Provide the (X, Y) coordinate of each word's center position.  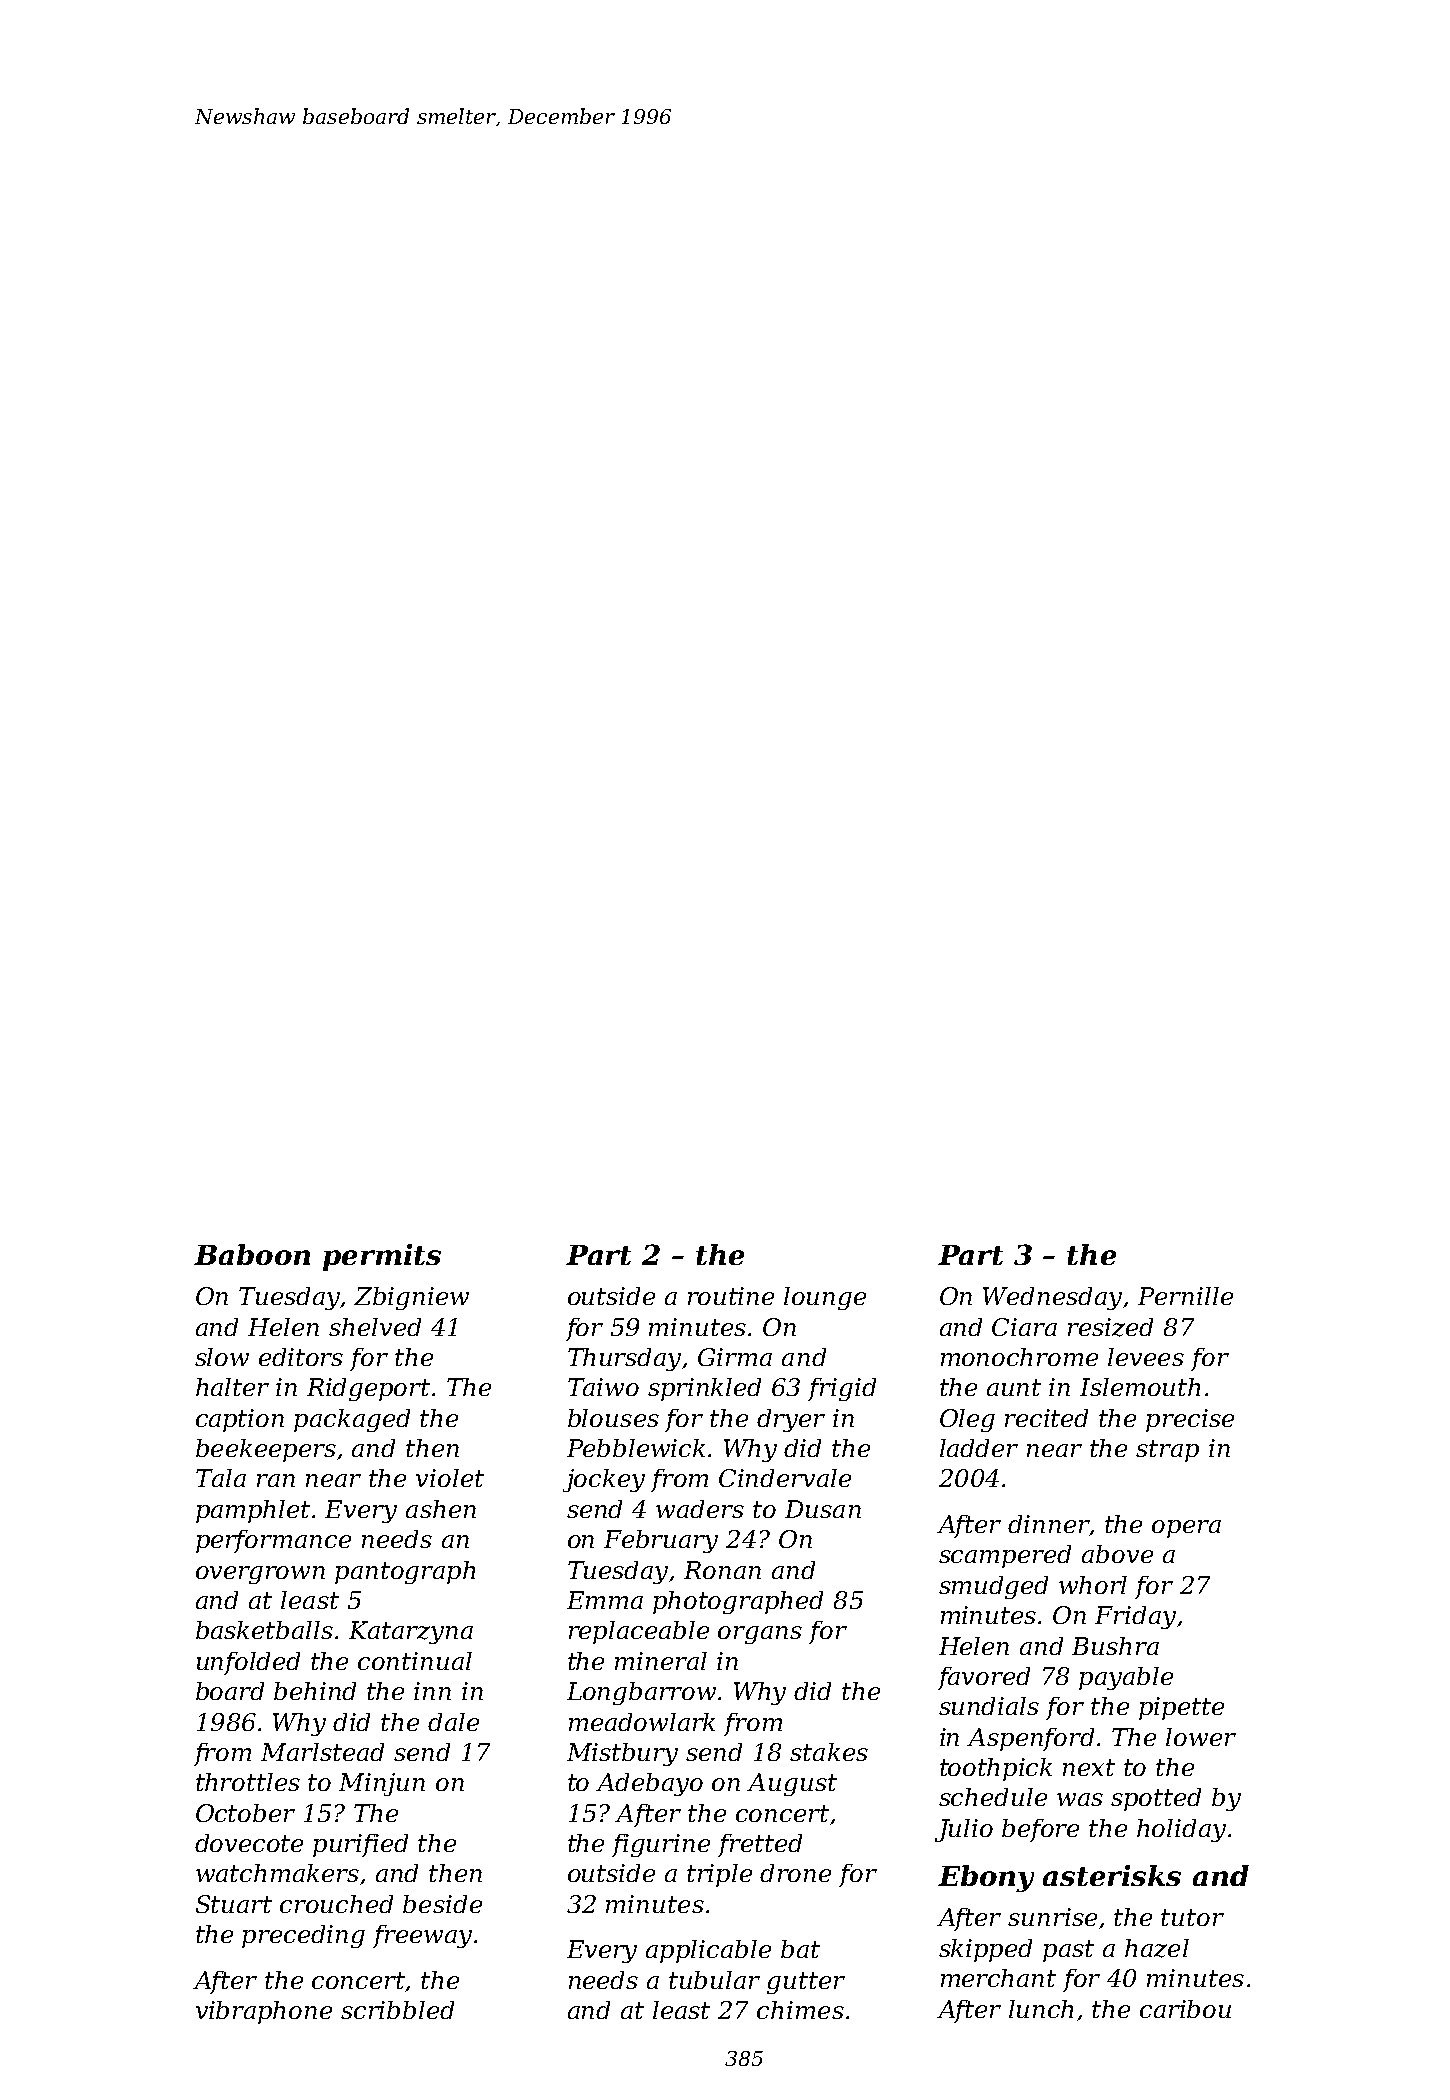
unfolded (248, 1663)
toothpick (996, 1769)
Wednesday (1052, 1298)
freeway (422, 1936)
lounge (825, 1298)
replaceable (639, 1632)
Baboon (252, 1254)
